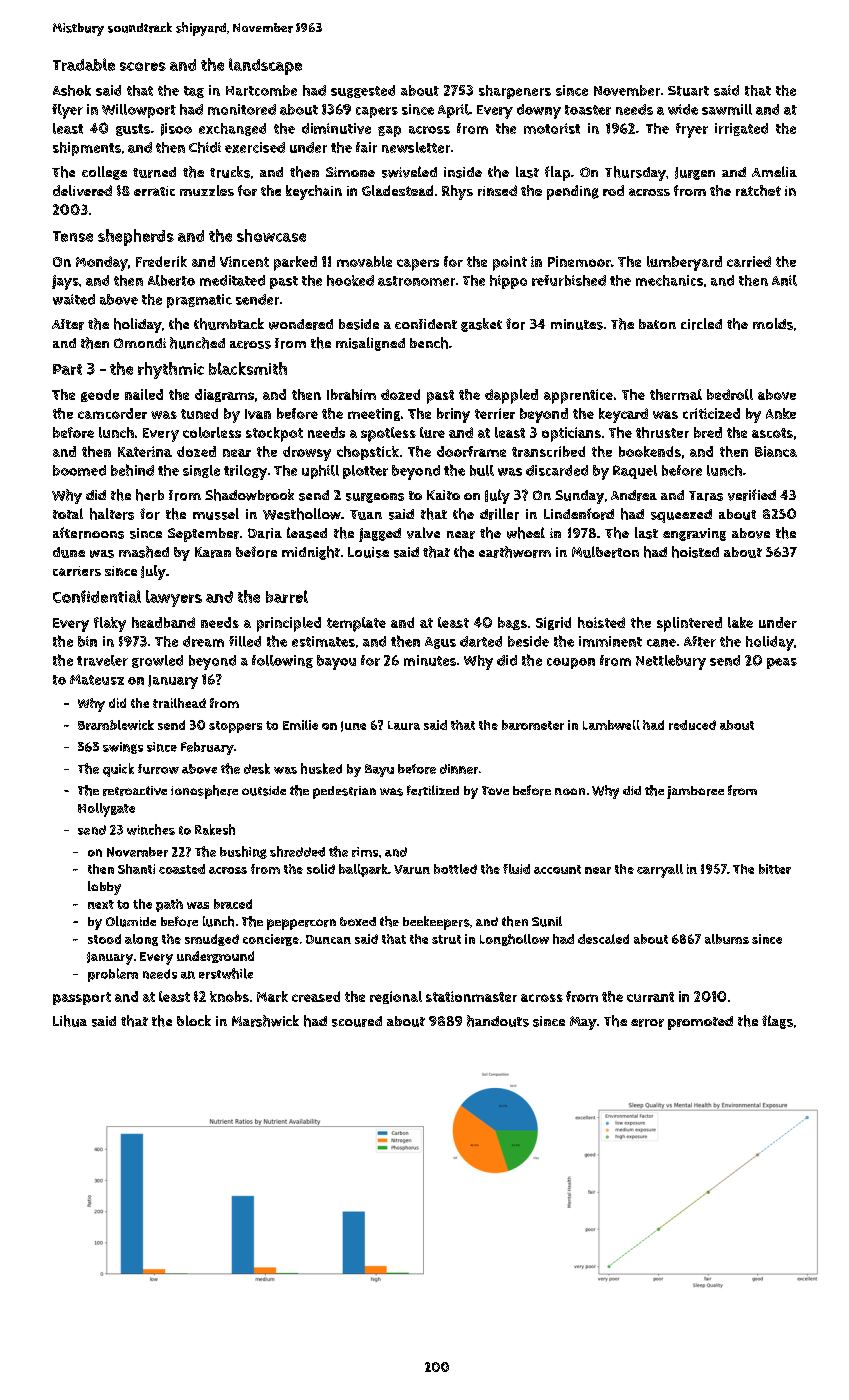 This screenshot has width=849, height=1400. What do you see at coordinates (688, 91) in the screenshot?
I see `Stuart` at bounding box center [688, 91].
